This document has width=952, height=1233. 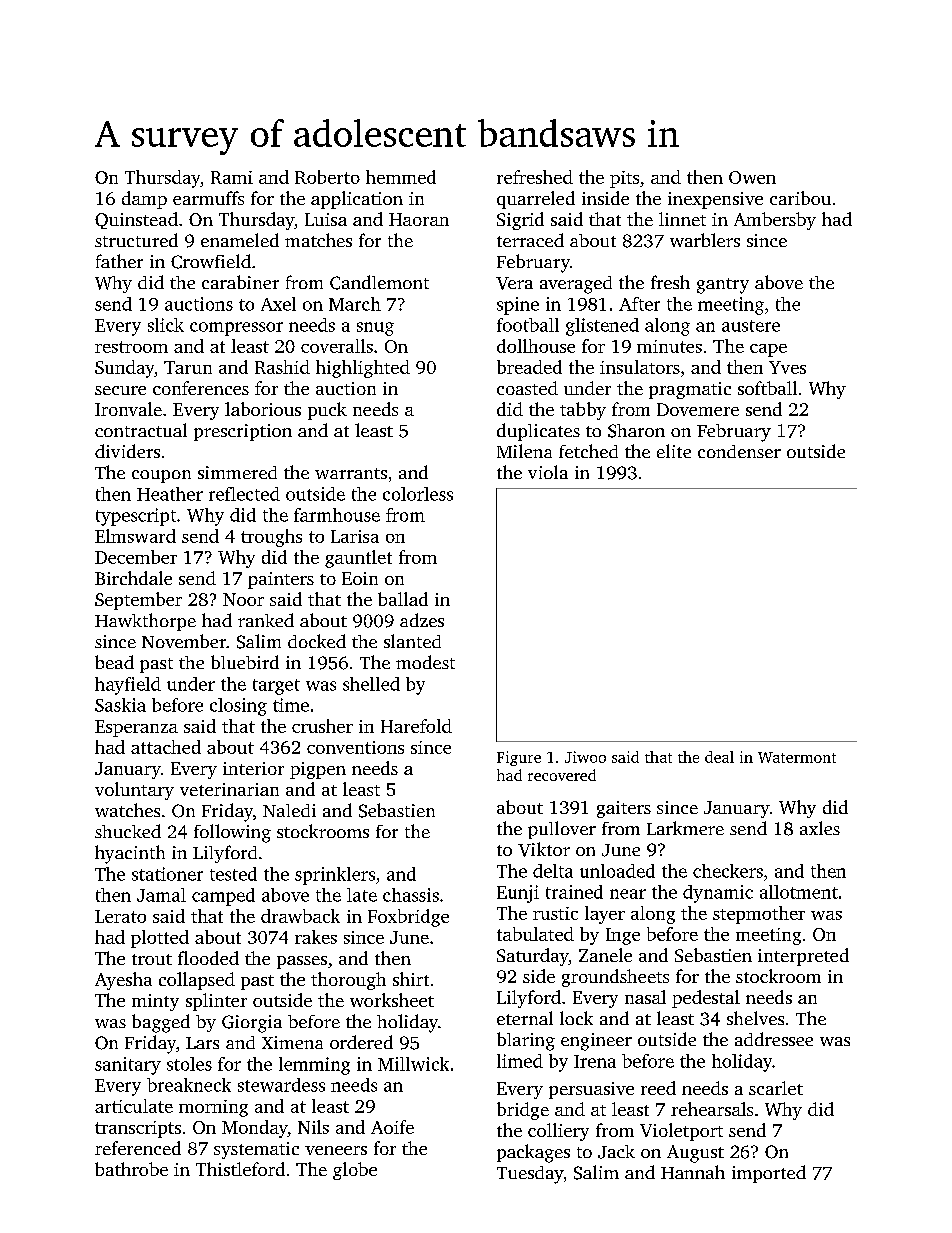 What do you see at coordinates (544, 849) in the document?
I see `Viktor` at bounding box center [544, 849].
